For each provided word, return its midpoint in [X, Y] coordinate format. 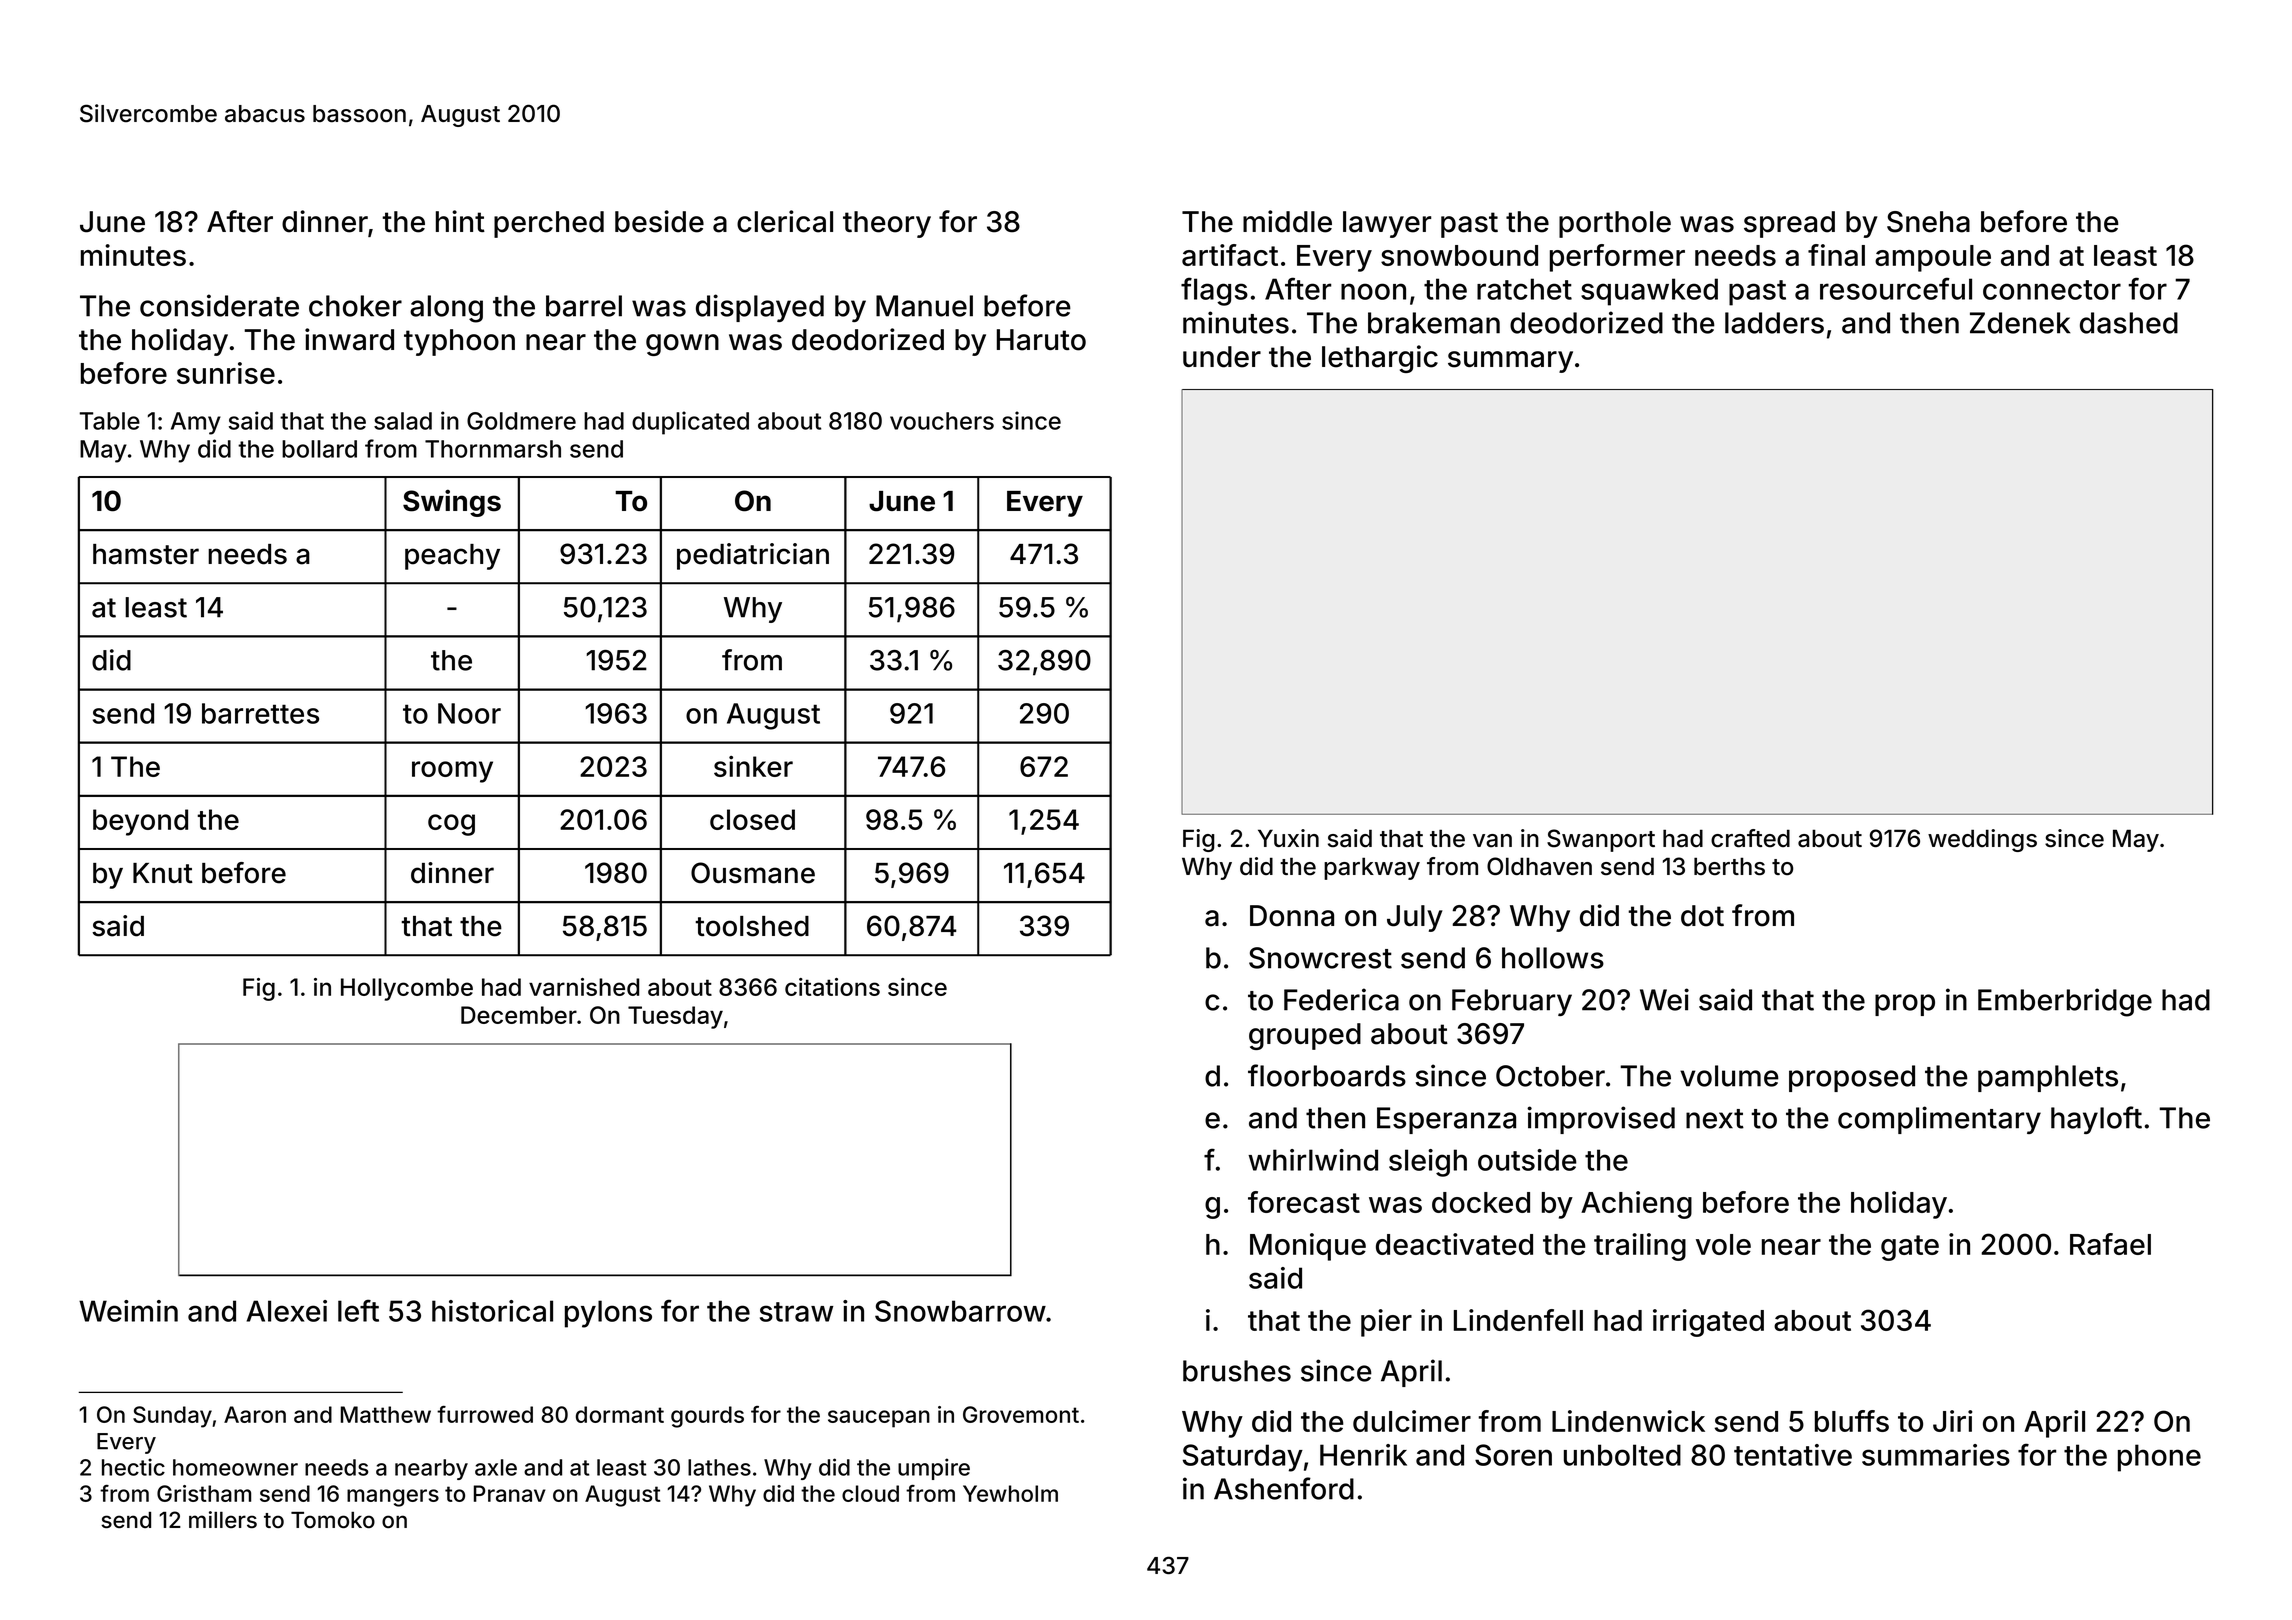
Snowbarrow [960, 1311]
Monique [1308, 1247]
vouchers [942, 421]
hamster [146, 554]
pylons [608, 1314]
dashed [2129, 323]
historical [492, 1311]
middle [1287, 221]
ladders [1774, 323]
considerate [219, 305]
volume [1729, 1076]
